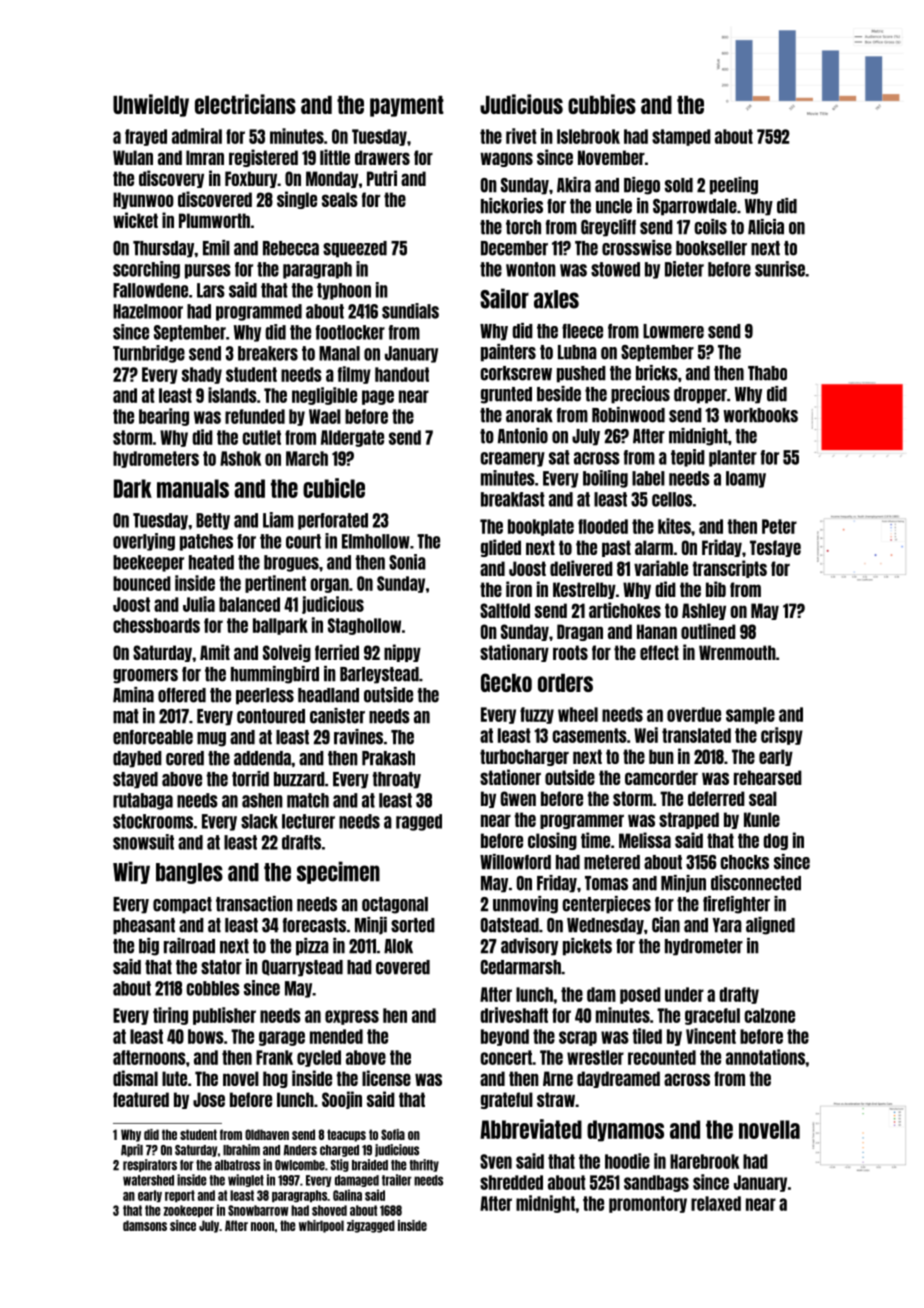 The width and height of the screenshot is (924, 1308). Describe the element at coordinates (506, 682) in the screenshot. I see `Gecko` at that location.
